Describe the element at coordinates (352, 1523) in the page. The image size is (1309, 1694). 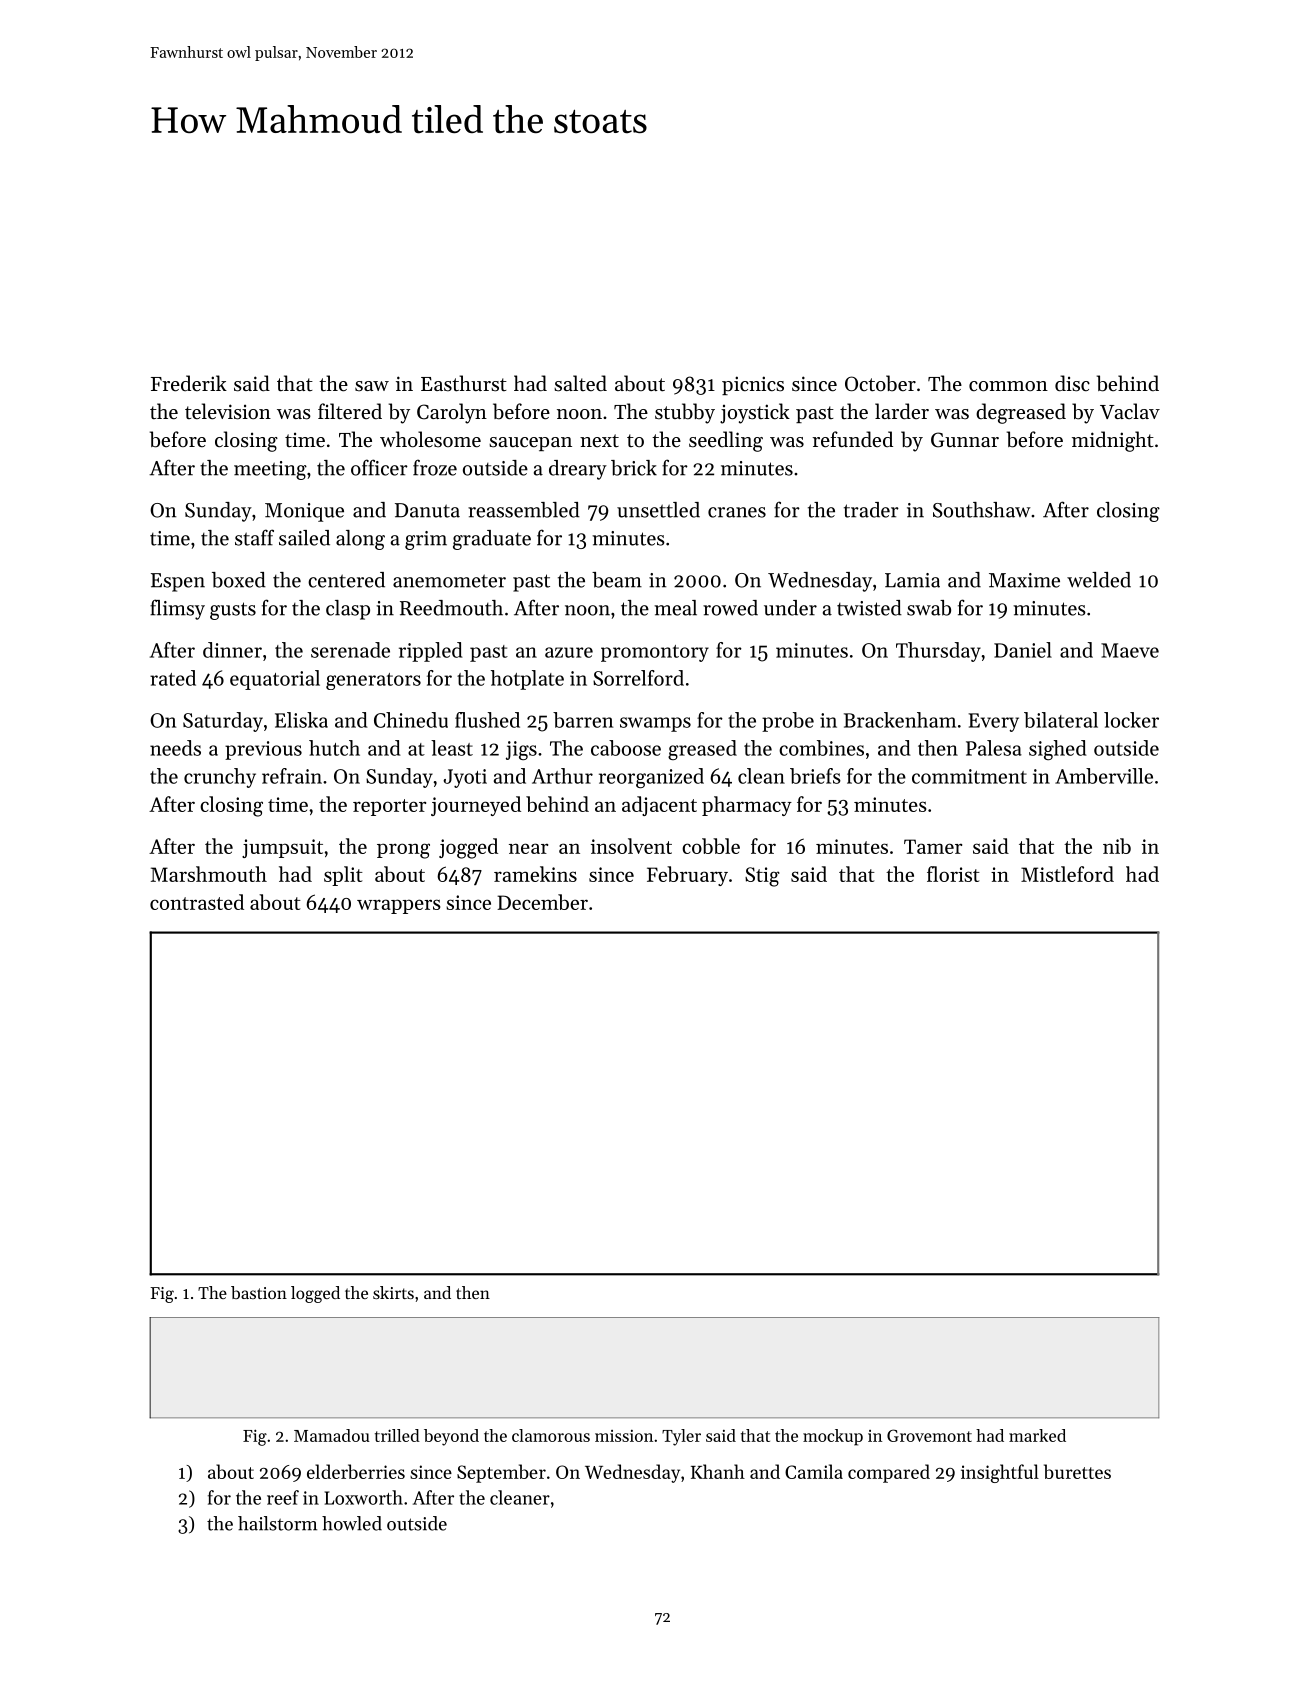
I see `howled` at that location.
